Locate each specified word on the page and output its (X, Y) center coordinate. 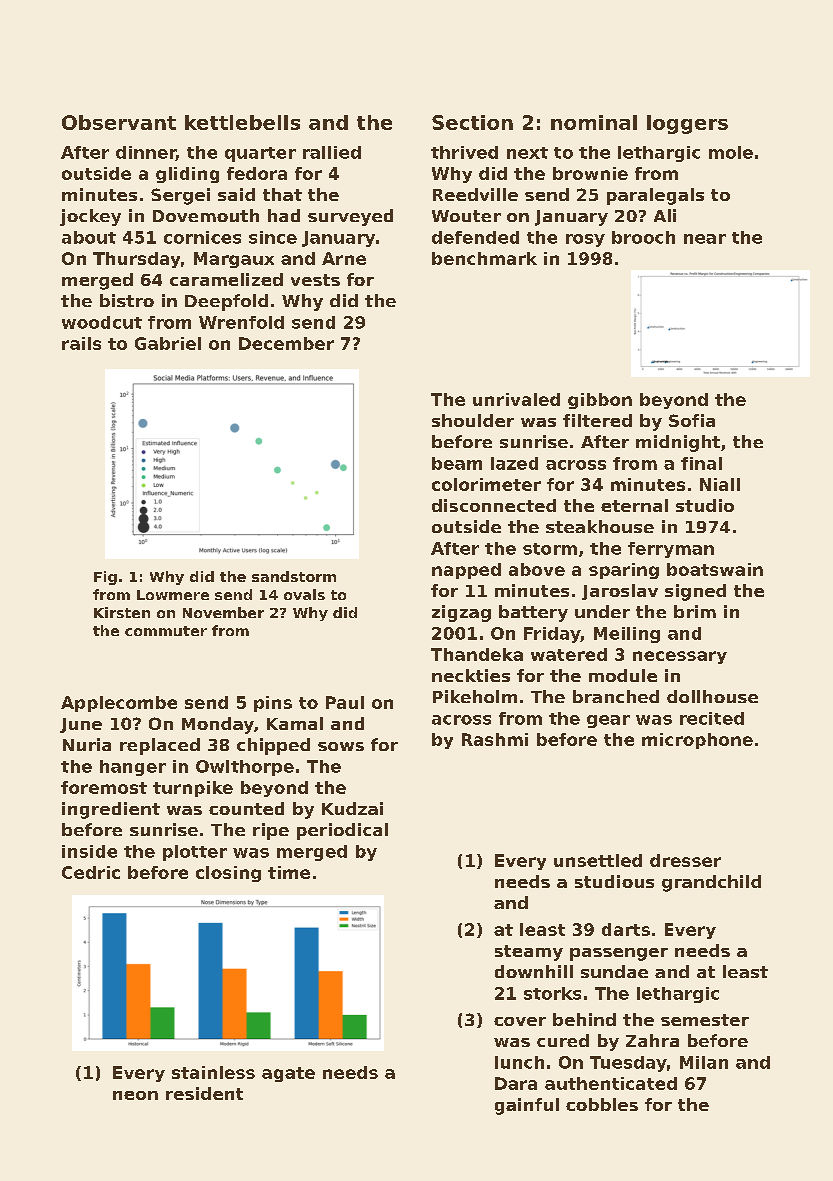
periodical (342, 831)
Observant (119, 122)
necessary (680, 657)
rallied (332, 152)
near (705, 239)
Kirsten (122, 612)
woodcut (102, 322)
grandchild (711, 883)
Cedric (91, 872)
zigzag (461, 613)
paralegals (655, 196)
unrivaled (516, 399)
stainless (213, 1072)
